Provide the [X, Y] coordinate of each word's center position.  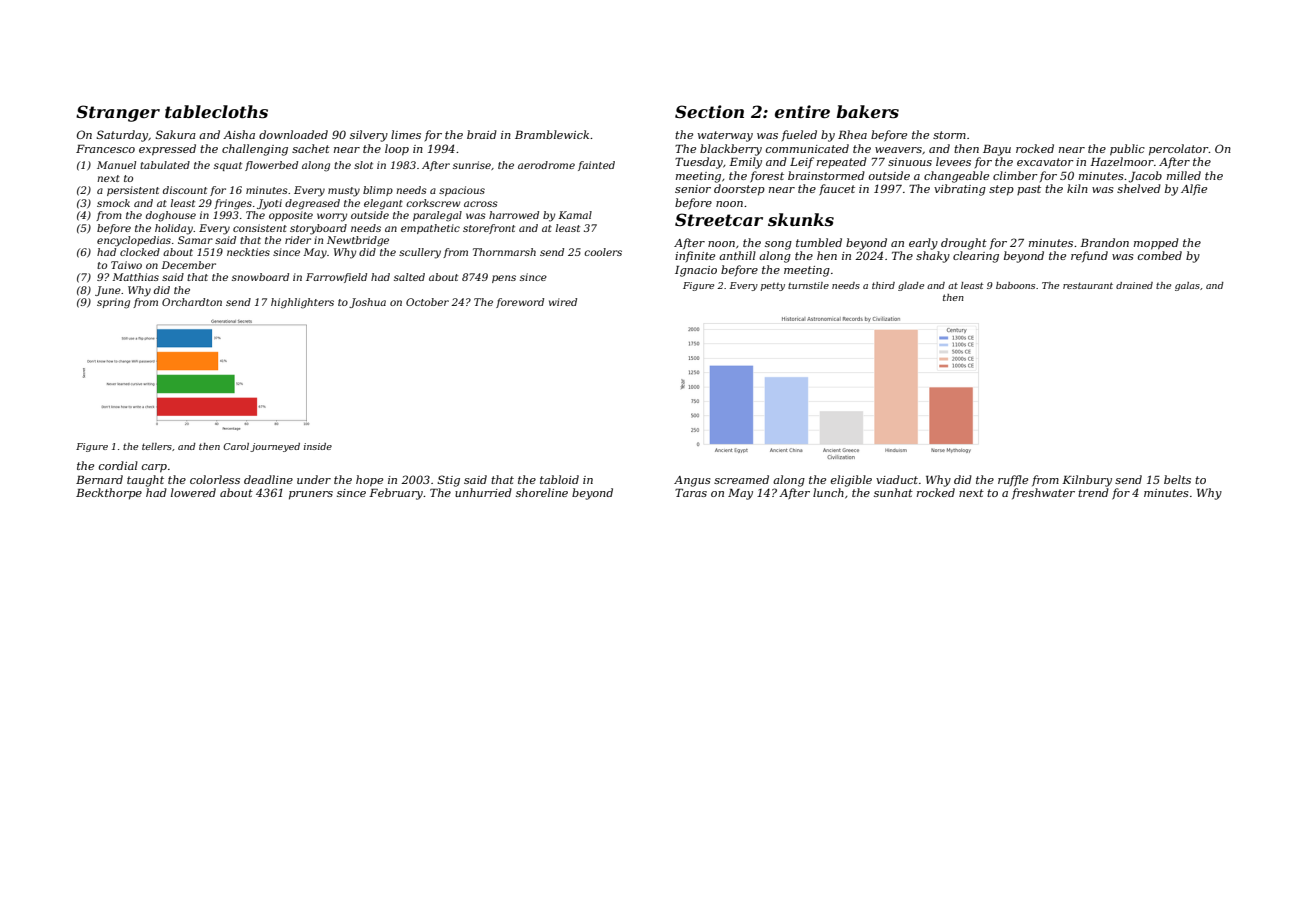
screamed [741, 479]
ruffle [1013, 480]
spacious [462, 191]
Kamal [575, 215]
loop [397, 150]
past [1029, 190]
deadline [268, 479]
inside [318, 446]
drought [964, 244]
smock [113, 203]
